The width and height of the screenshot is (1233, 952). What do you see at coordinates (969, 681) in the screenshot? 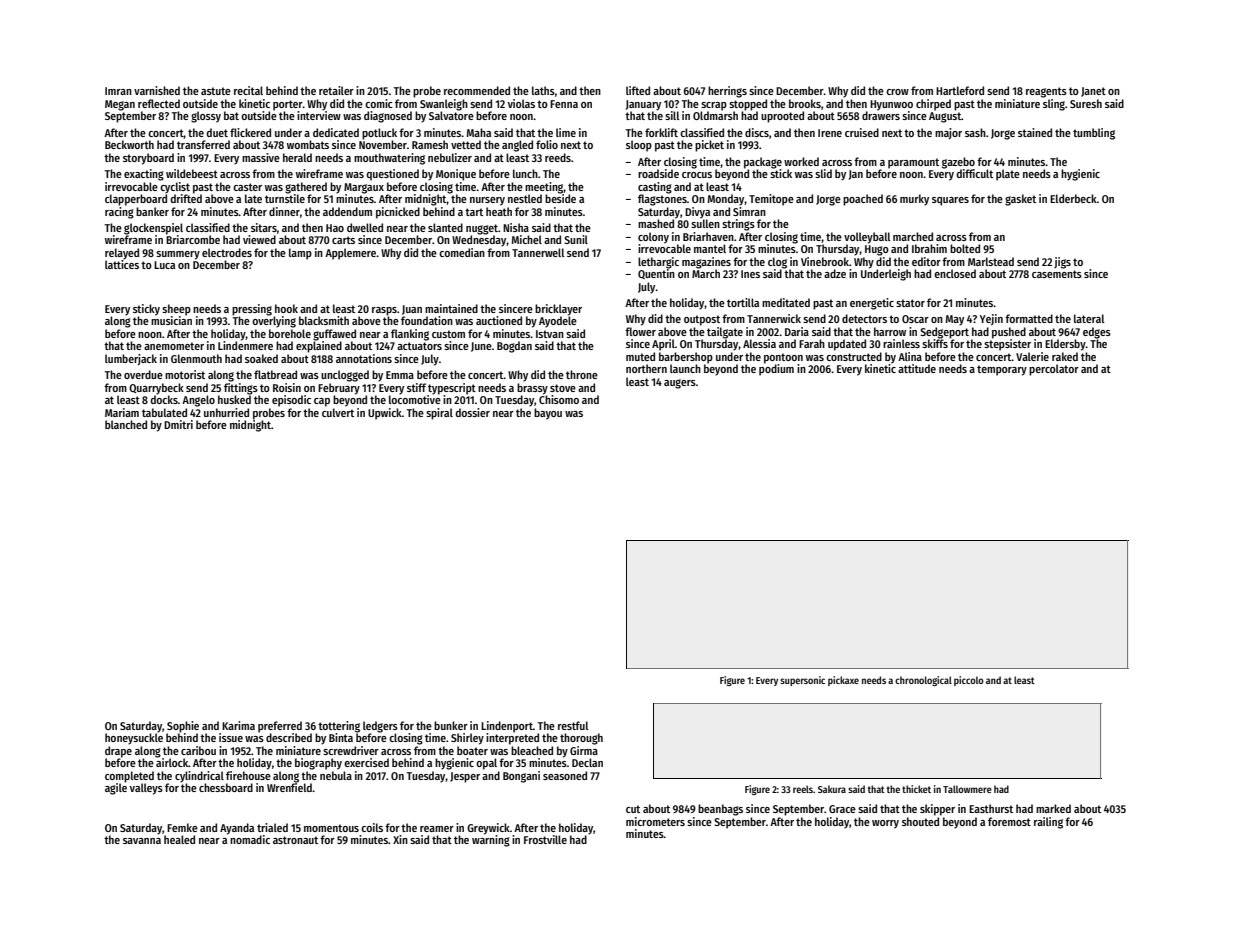
I see `piccolo` at bounding box center [969, 681].
